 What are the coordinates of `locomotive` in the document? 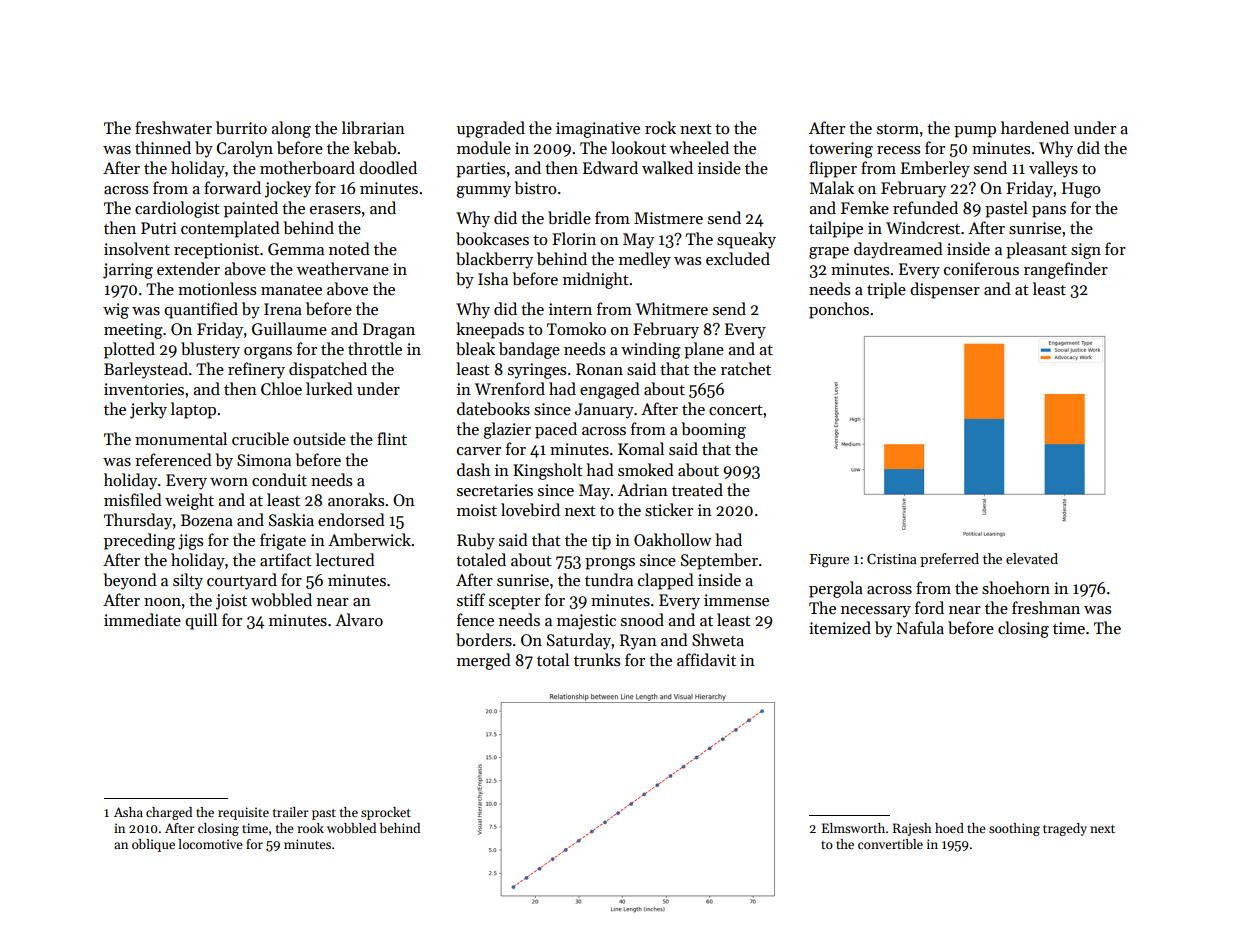 It's located at (210, 844).
